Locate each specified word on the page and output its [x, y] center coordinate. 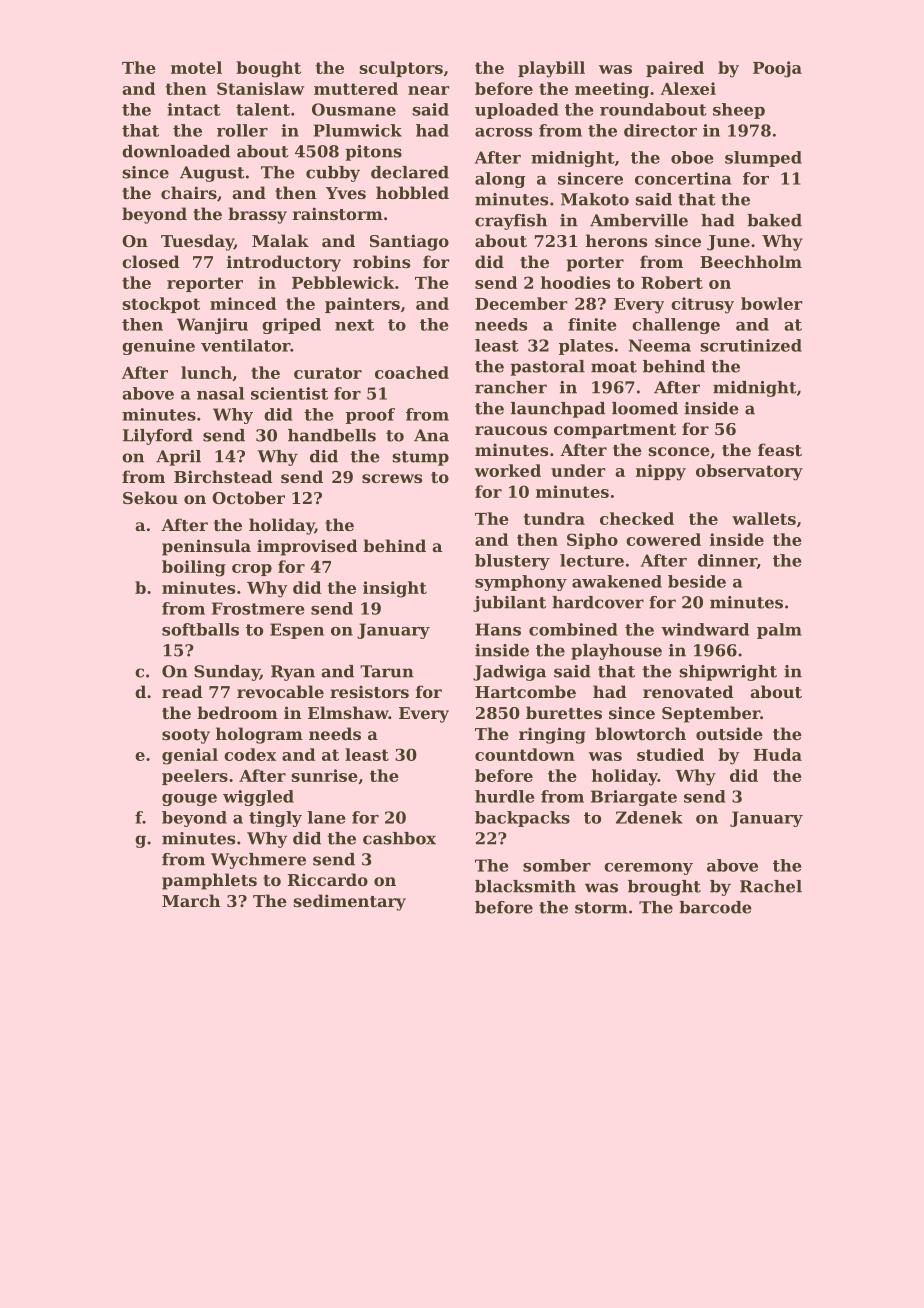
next [354, 325]
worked [507, 470]
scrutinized [751, 345]
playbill [551, 69]
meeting [612, 90]
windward [705, 629]
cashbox [399, 838]
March [191, 900]
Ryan [293, 673]
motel [196, 67]
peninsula [206, 547]
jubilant [509, 604]
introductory [284, 263]
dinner [727, 560]
